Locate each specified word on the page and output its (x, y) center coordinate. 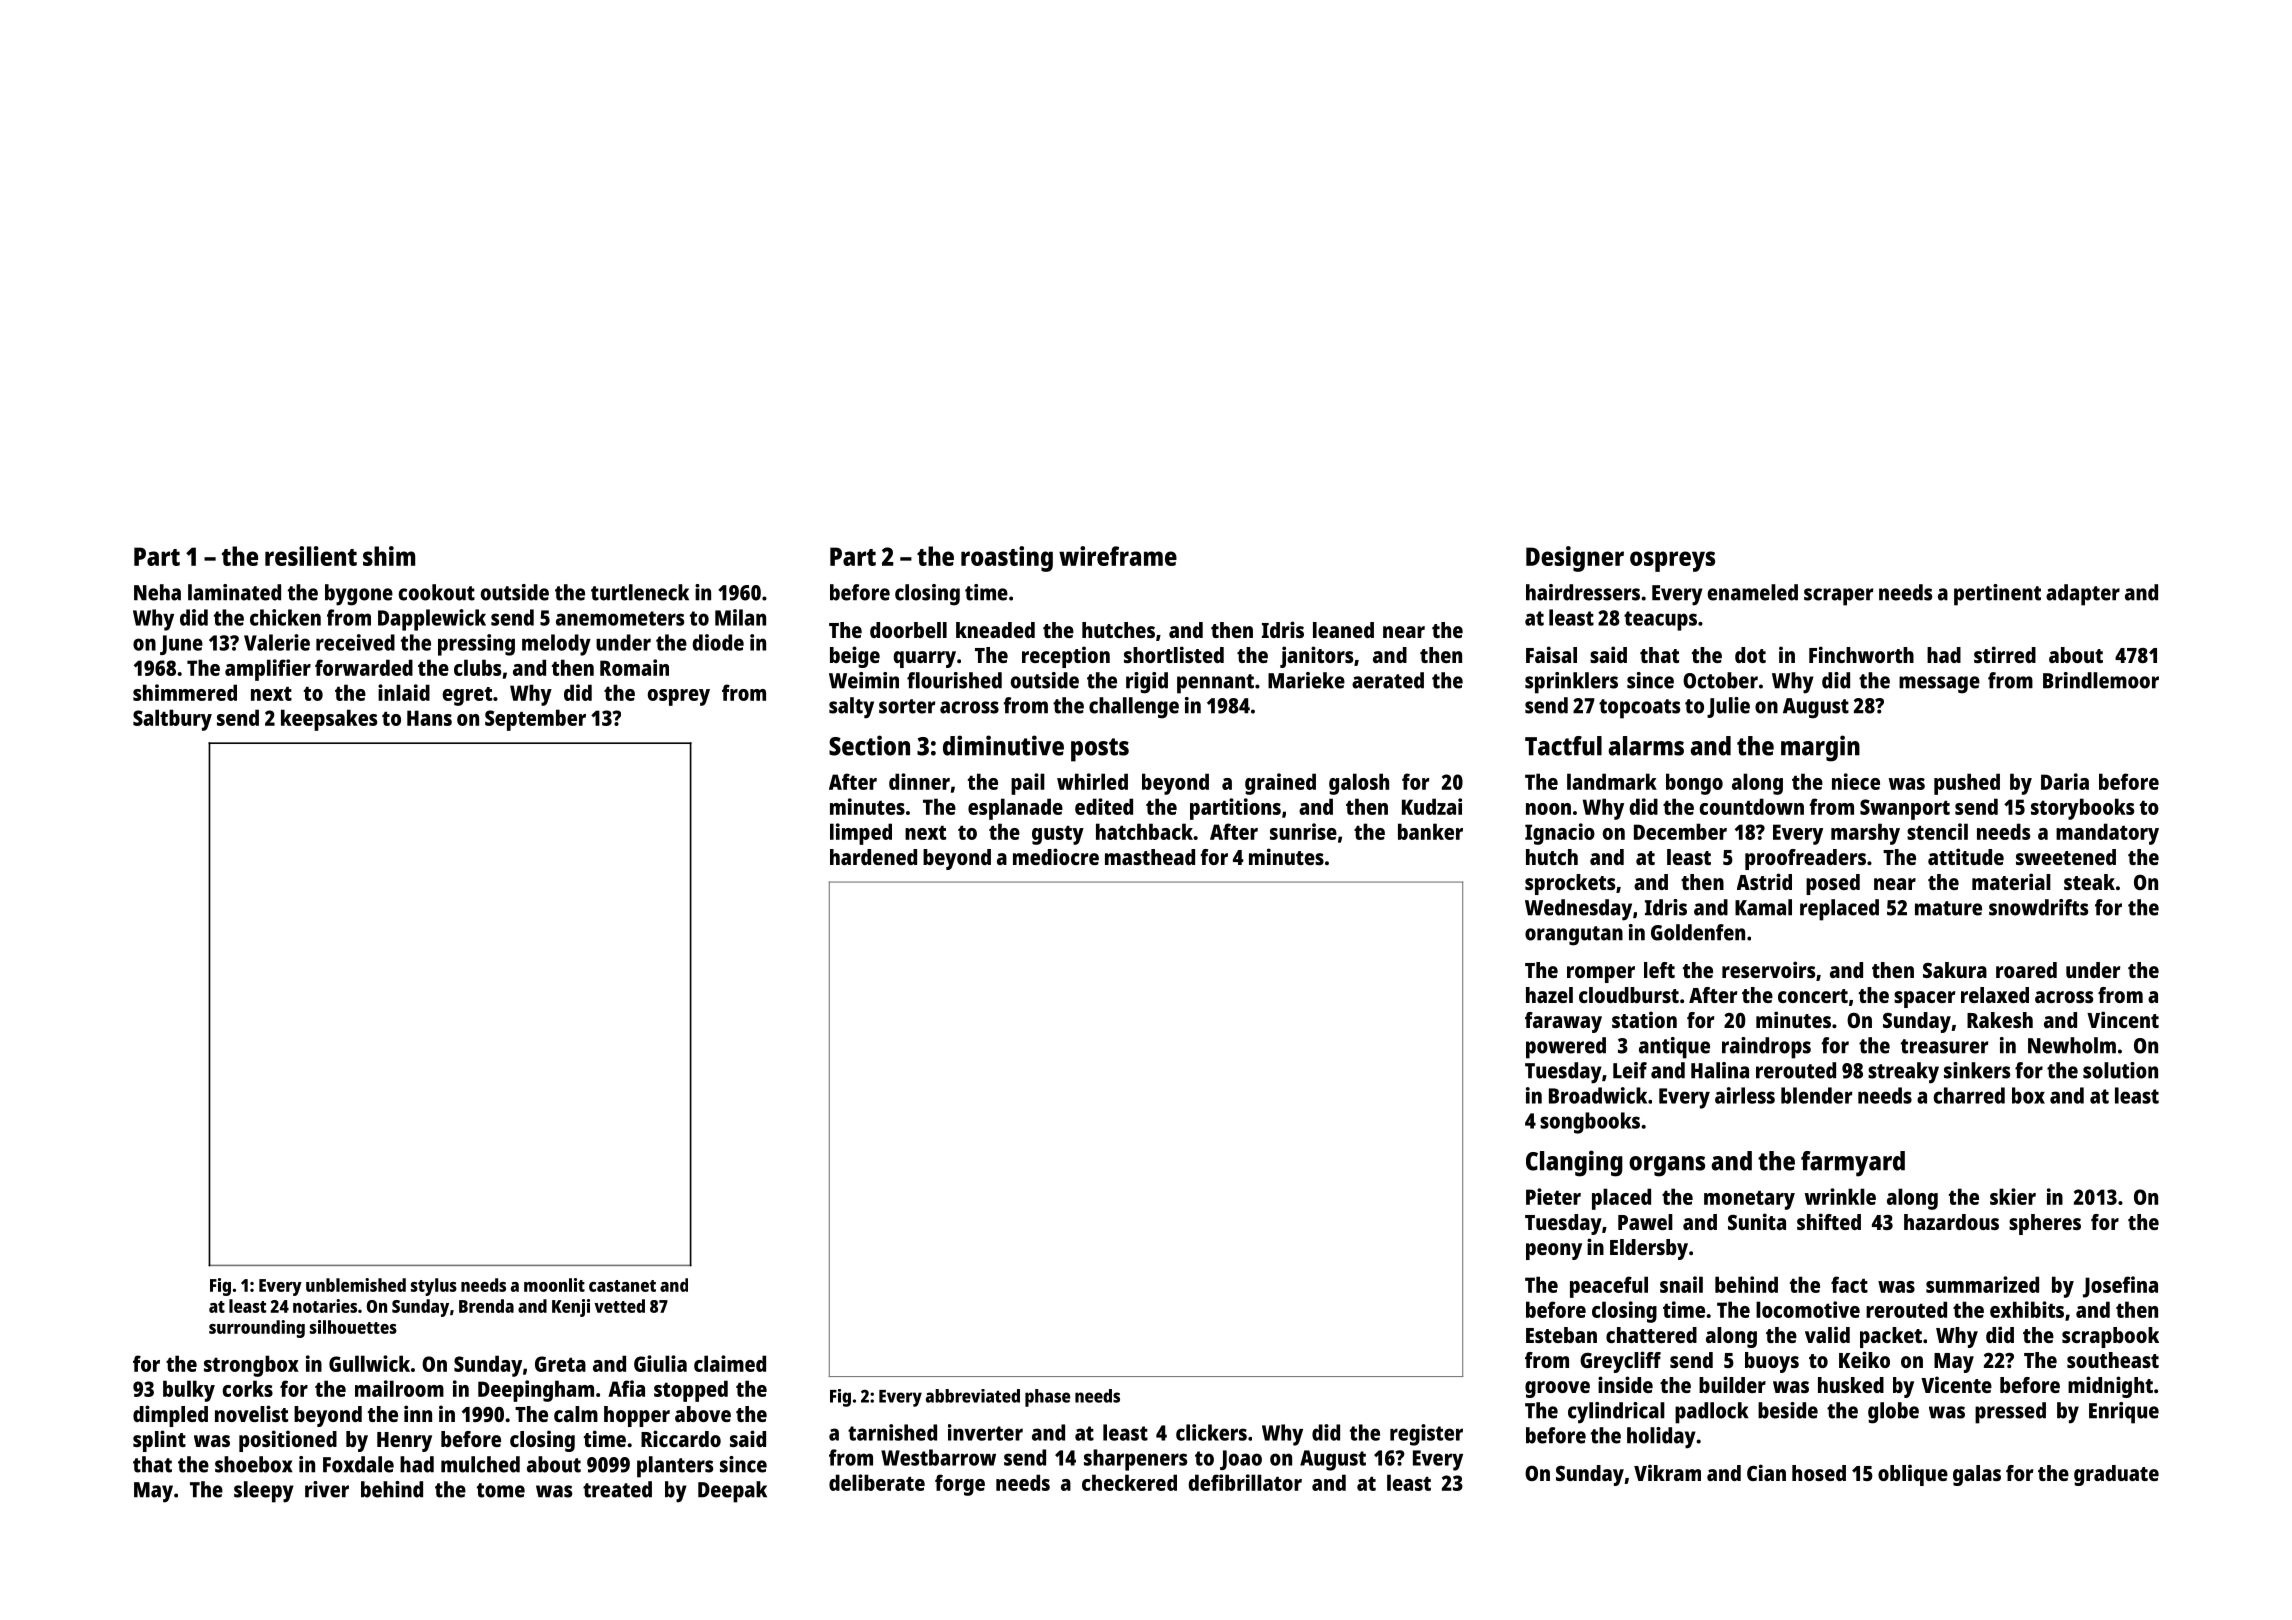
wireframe (1118, 556)
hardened (873, 857)
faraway (1563, 1022)
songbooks (1590, 1123)
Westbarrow (938, 1457)
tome (501, 1490)
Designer (1575, 559)
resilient (311, 556)
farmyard (1853, 1164)
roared (2026, 970)
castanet (622, 1286)
